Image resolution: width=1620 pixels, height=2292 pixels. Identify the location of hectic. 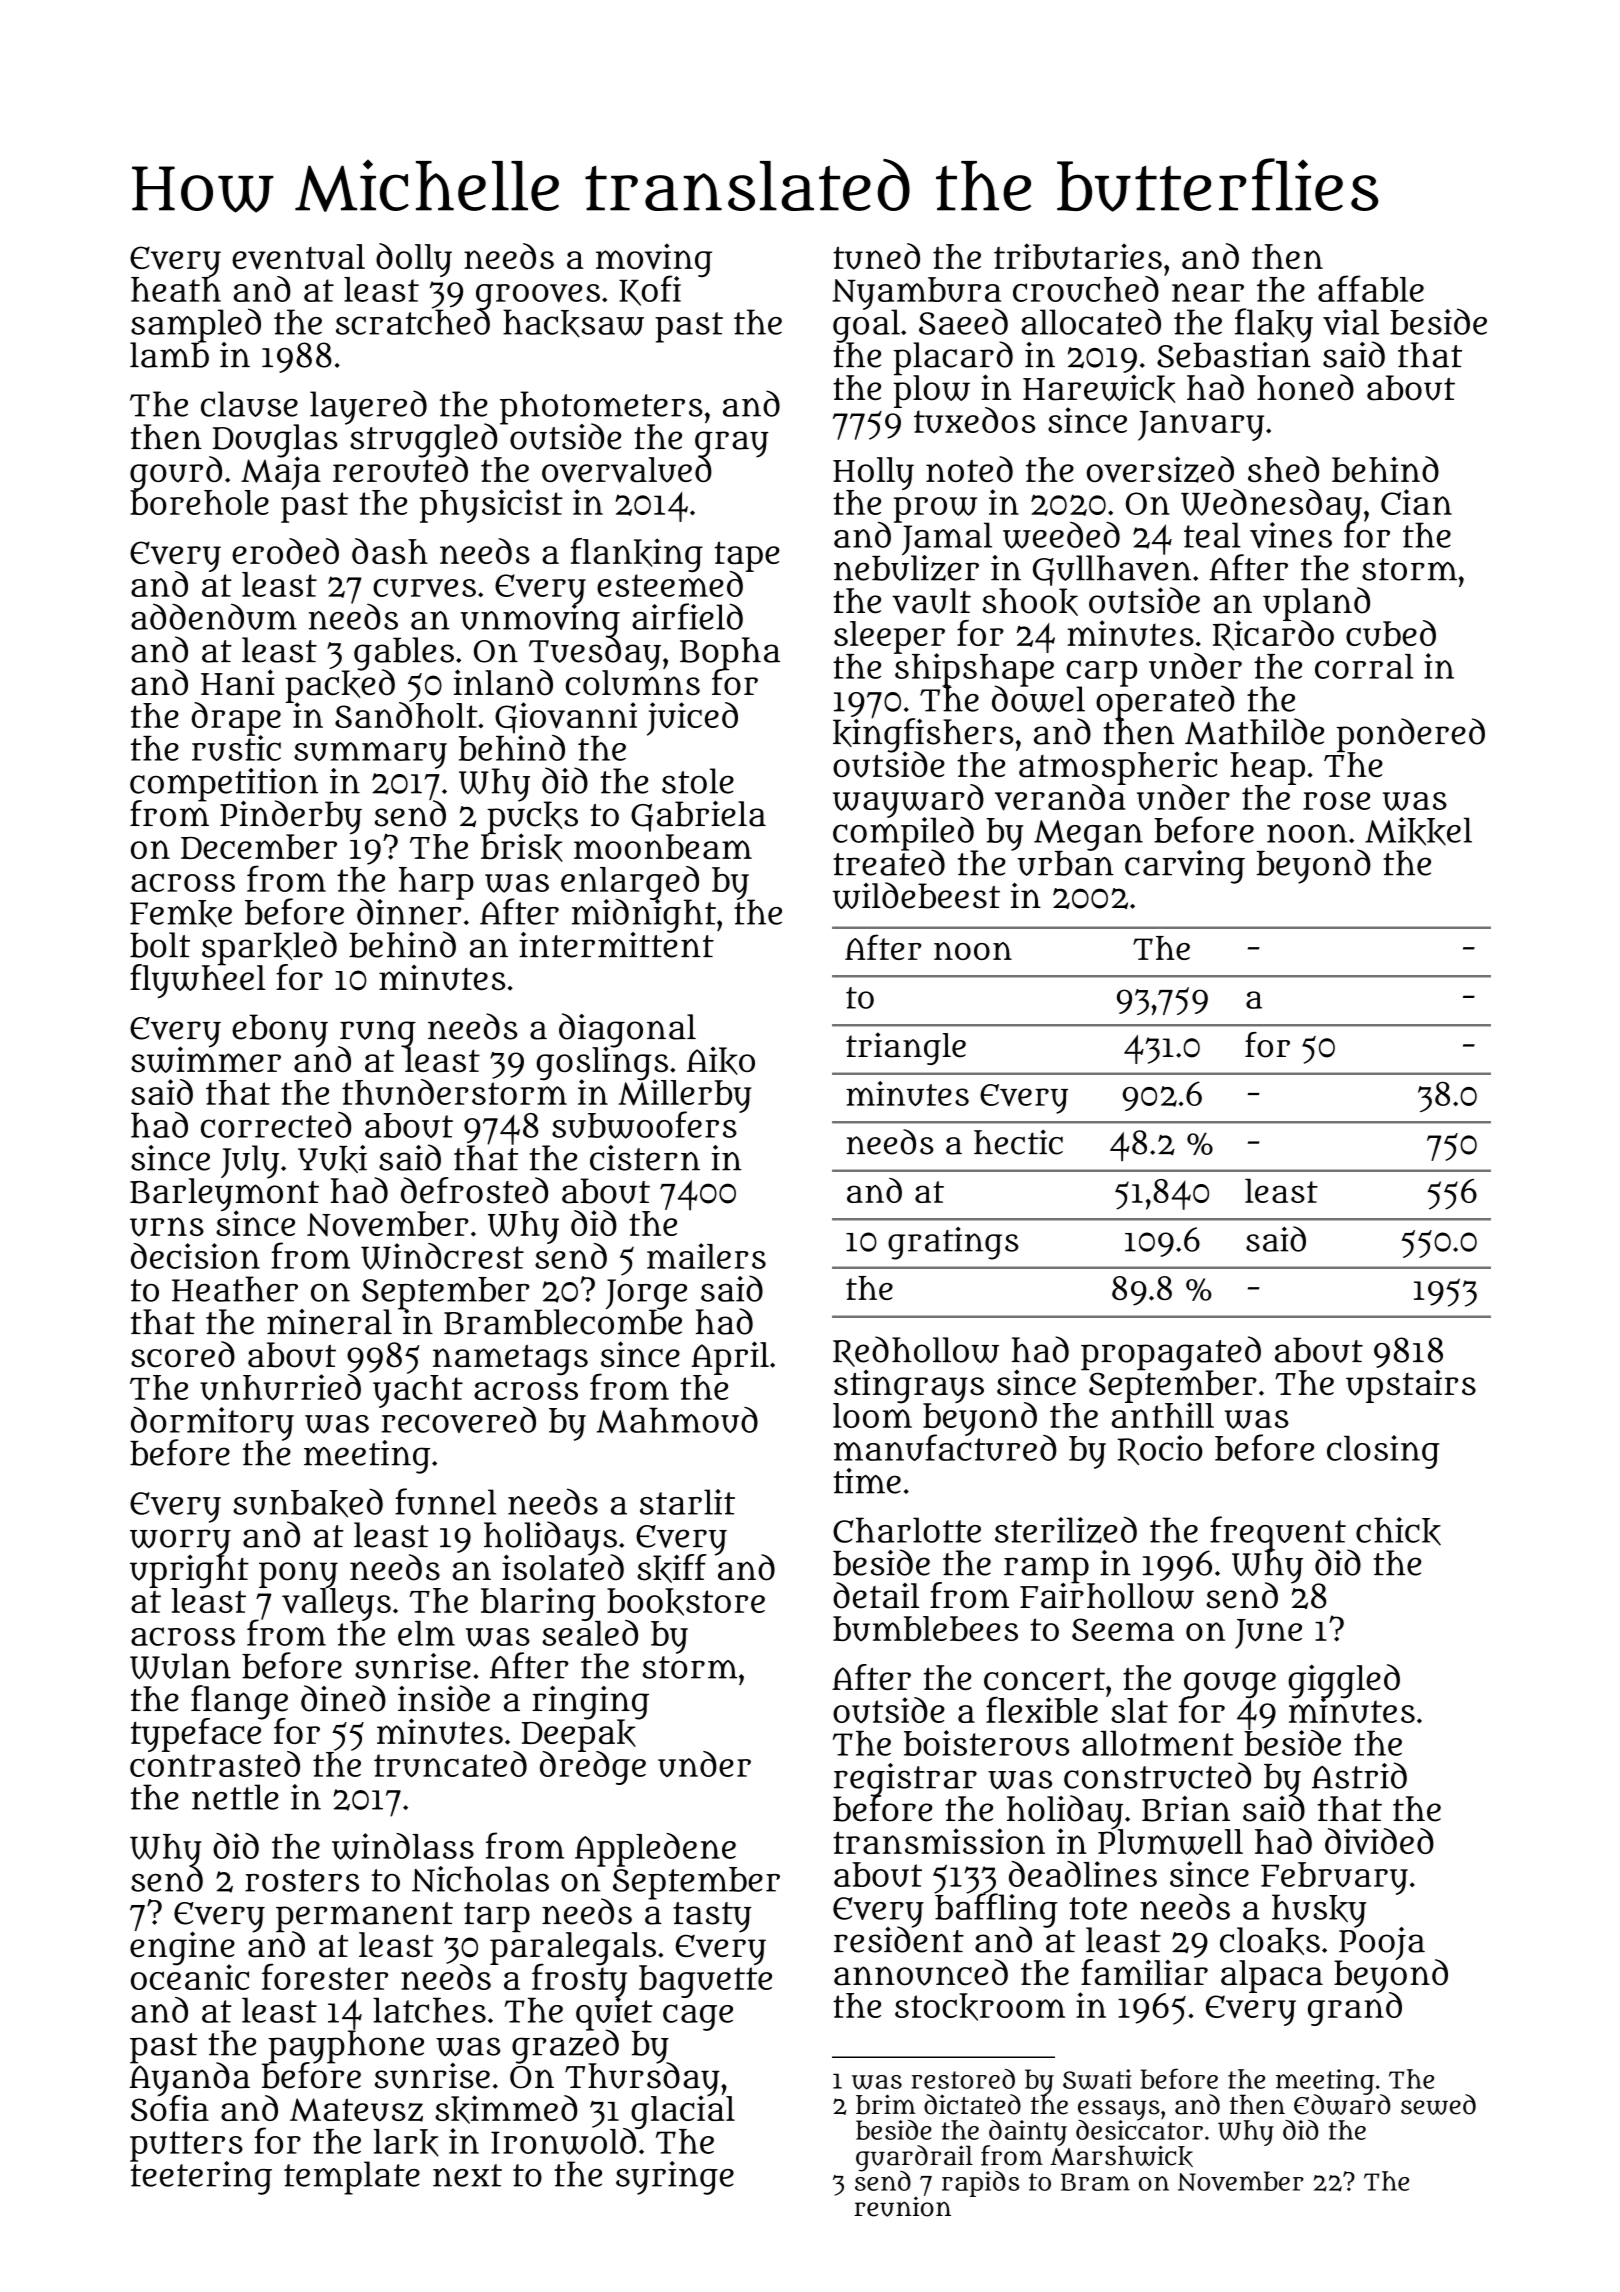
(1018, 1142).
